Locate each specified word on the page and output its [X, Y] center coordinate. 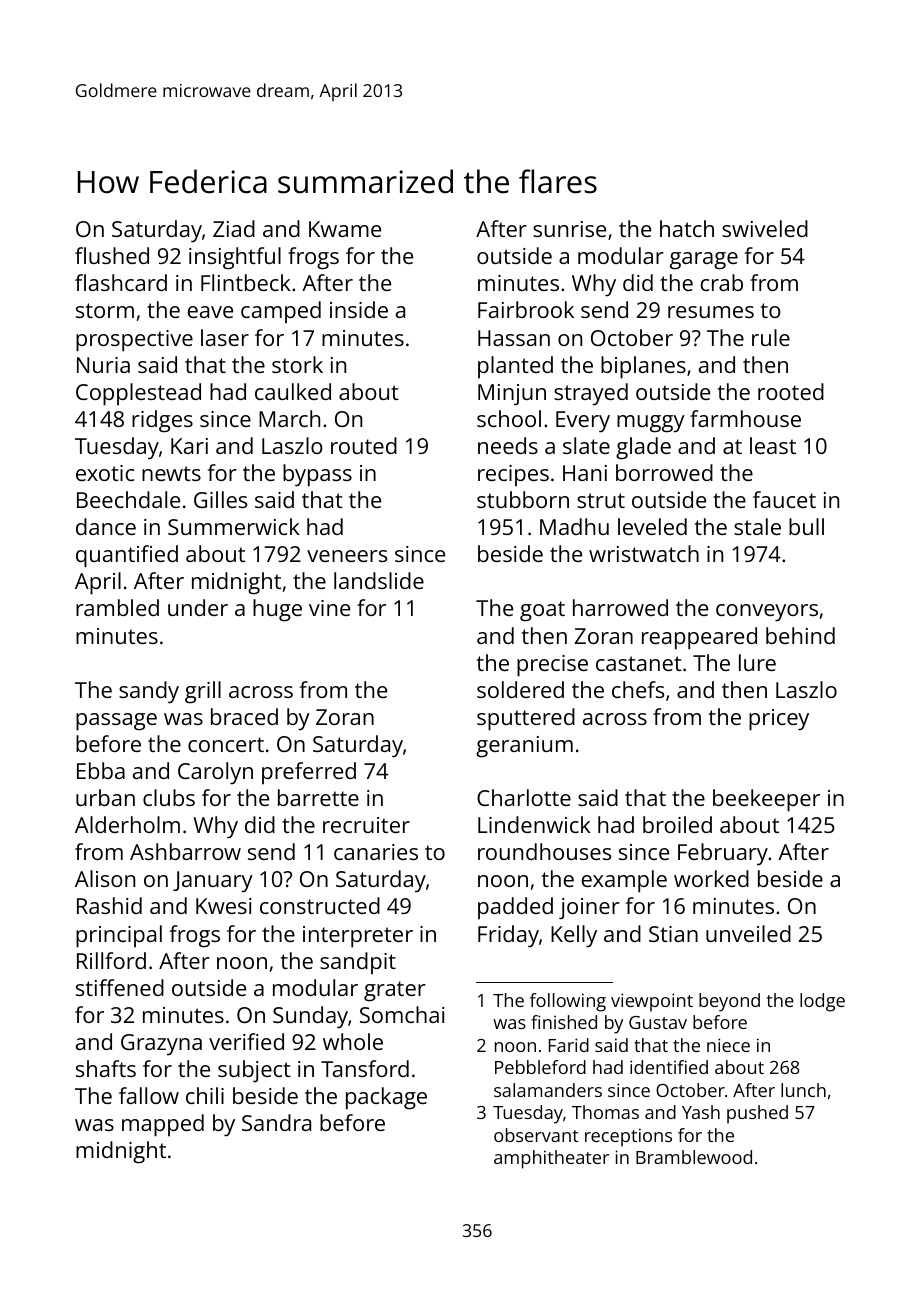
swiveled [765, 228]
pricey [779, 720]
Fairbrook [526, 309]
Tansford [365, 1068]
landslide [379, 580]
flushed [112, 255]
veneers [347, 556]
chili [205, 1095]
